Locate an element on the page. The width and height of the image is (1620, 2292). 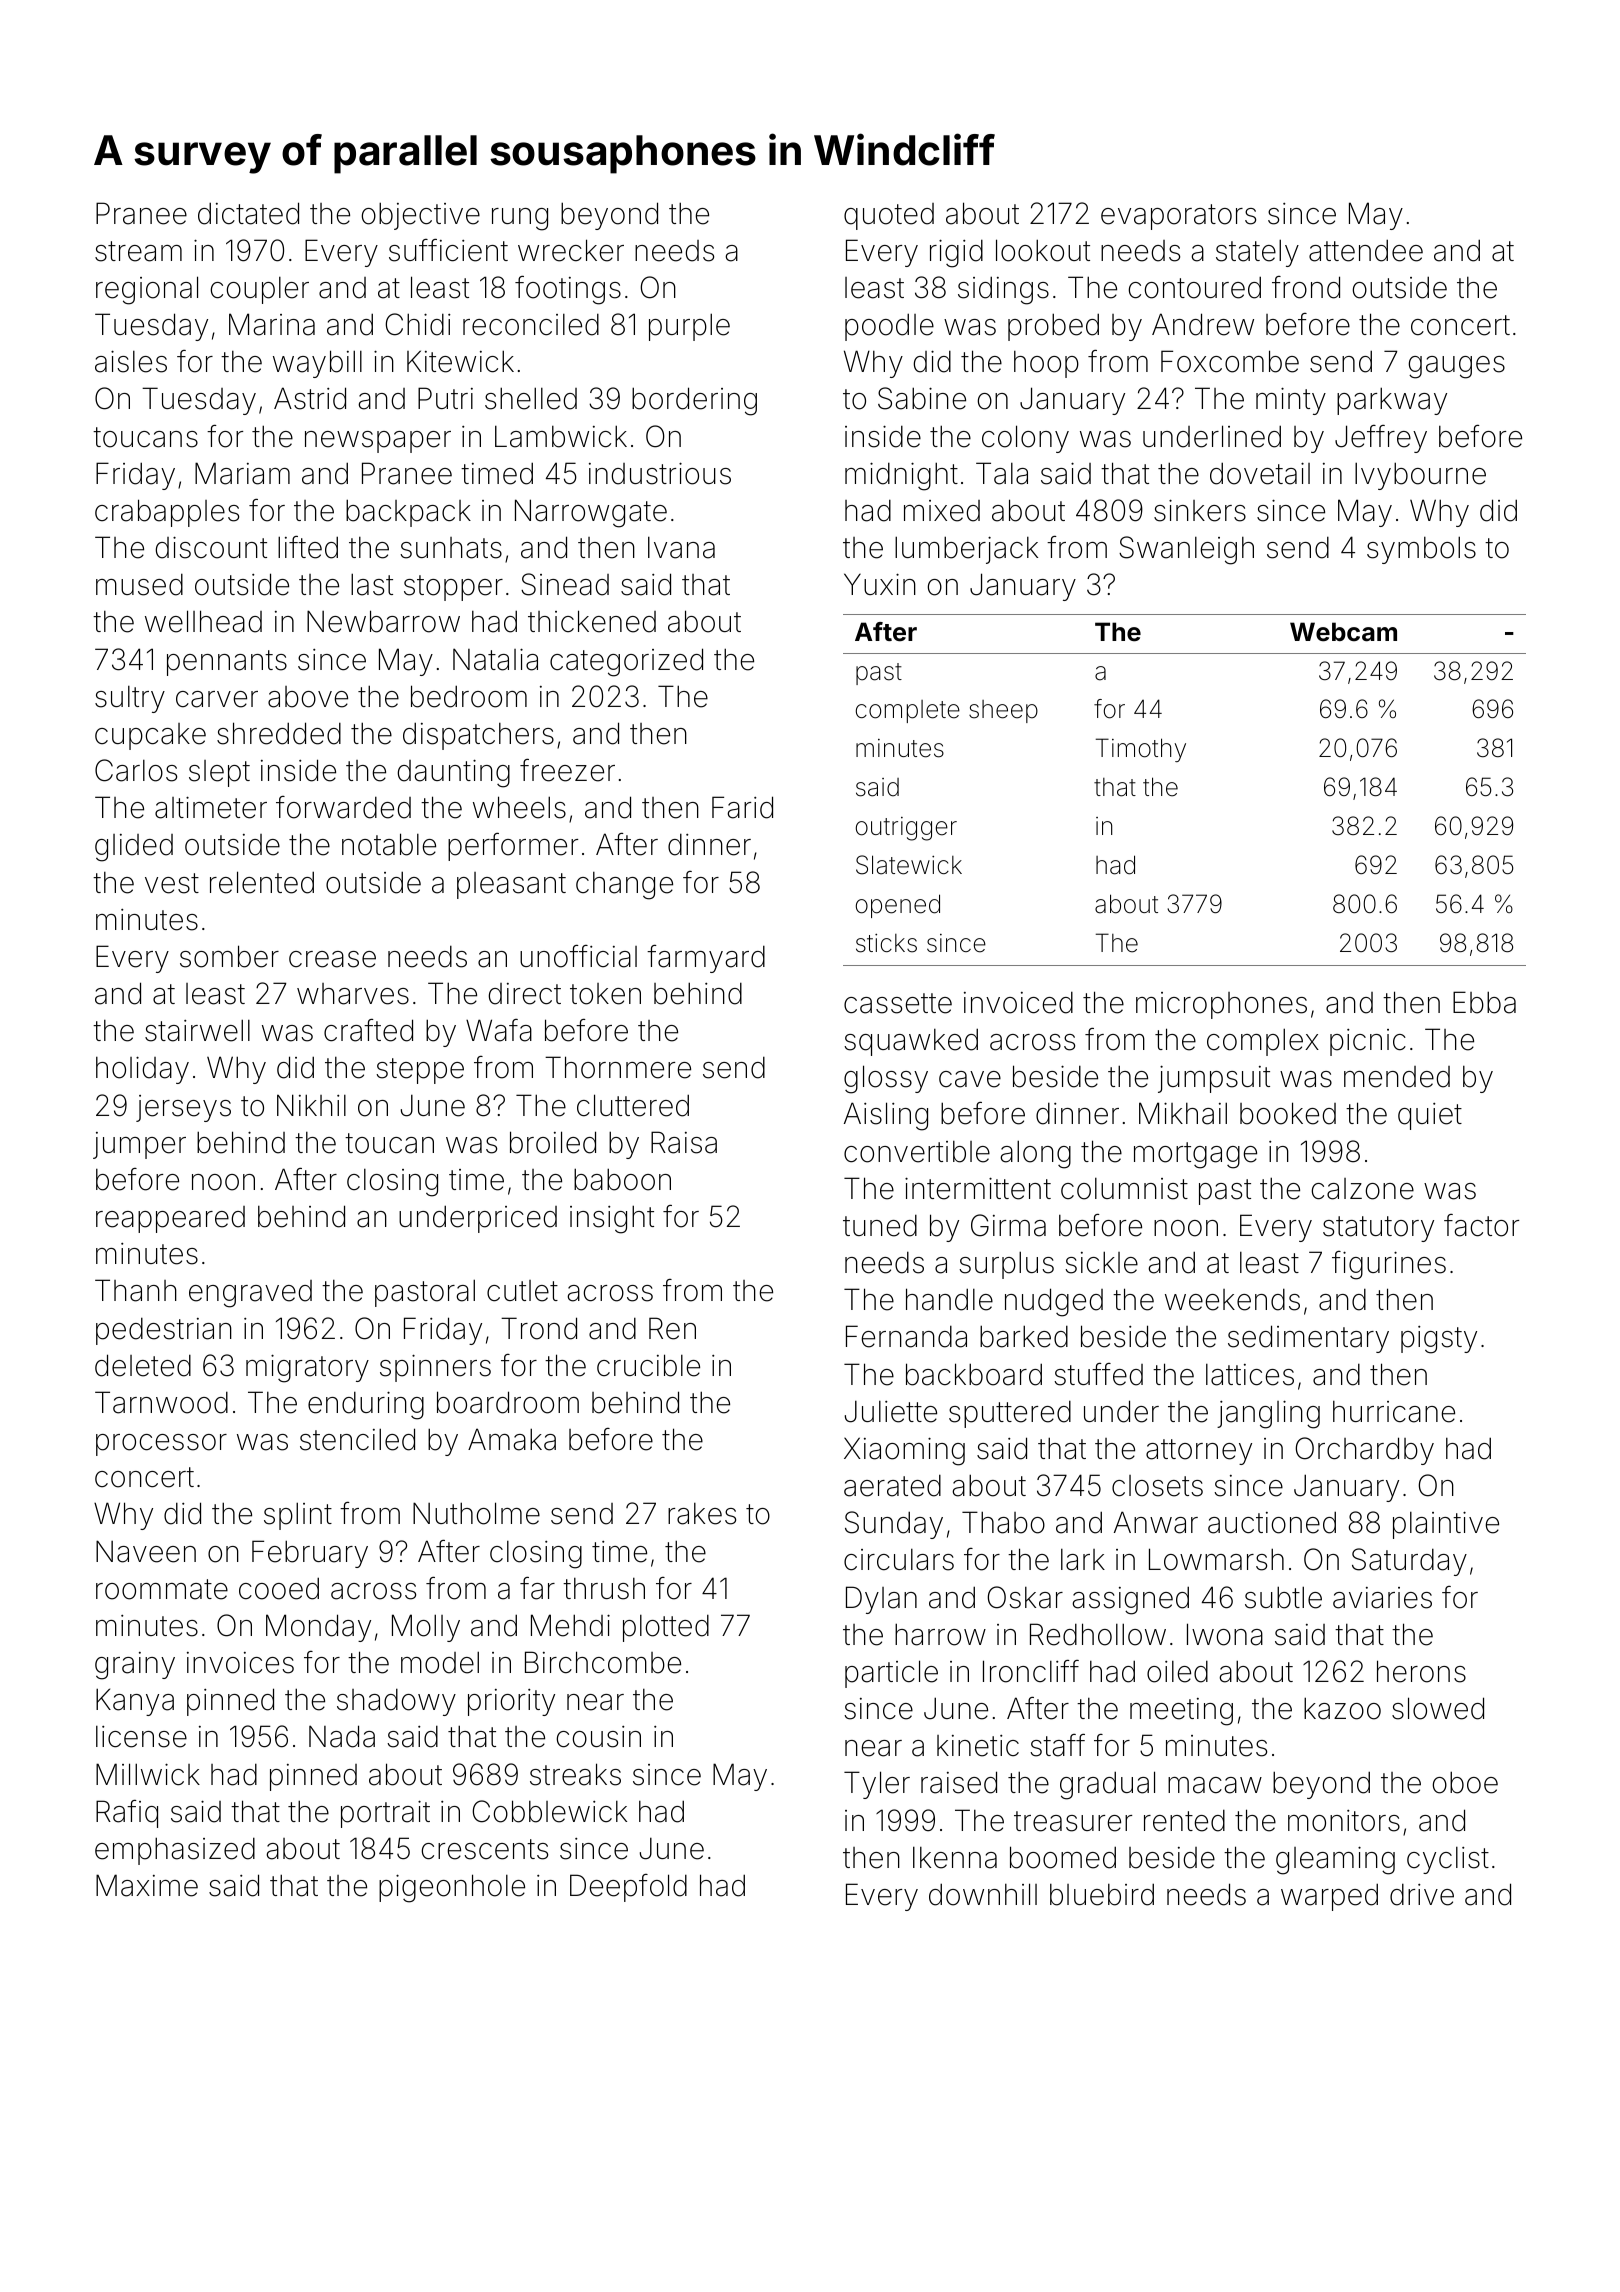
stairwell is located at coordinates (197, 1030).
